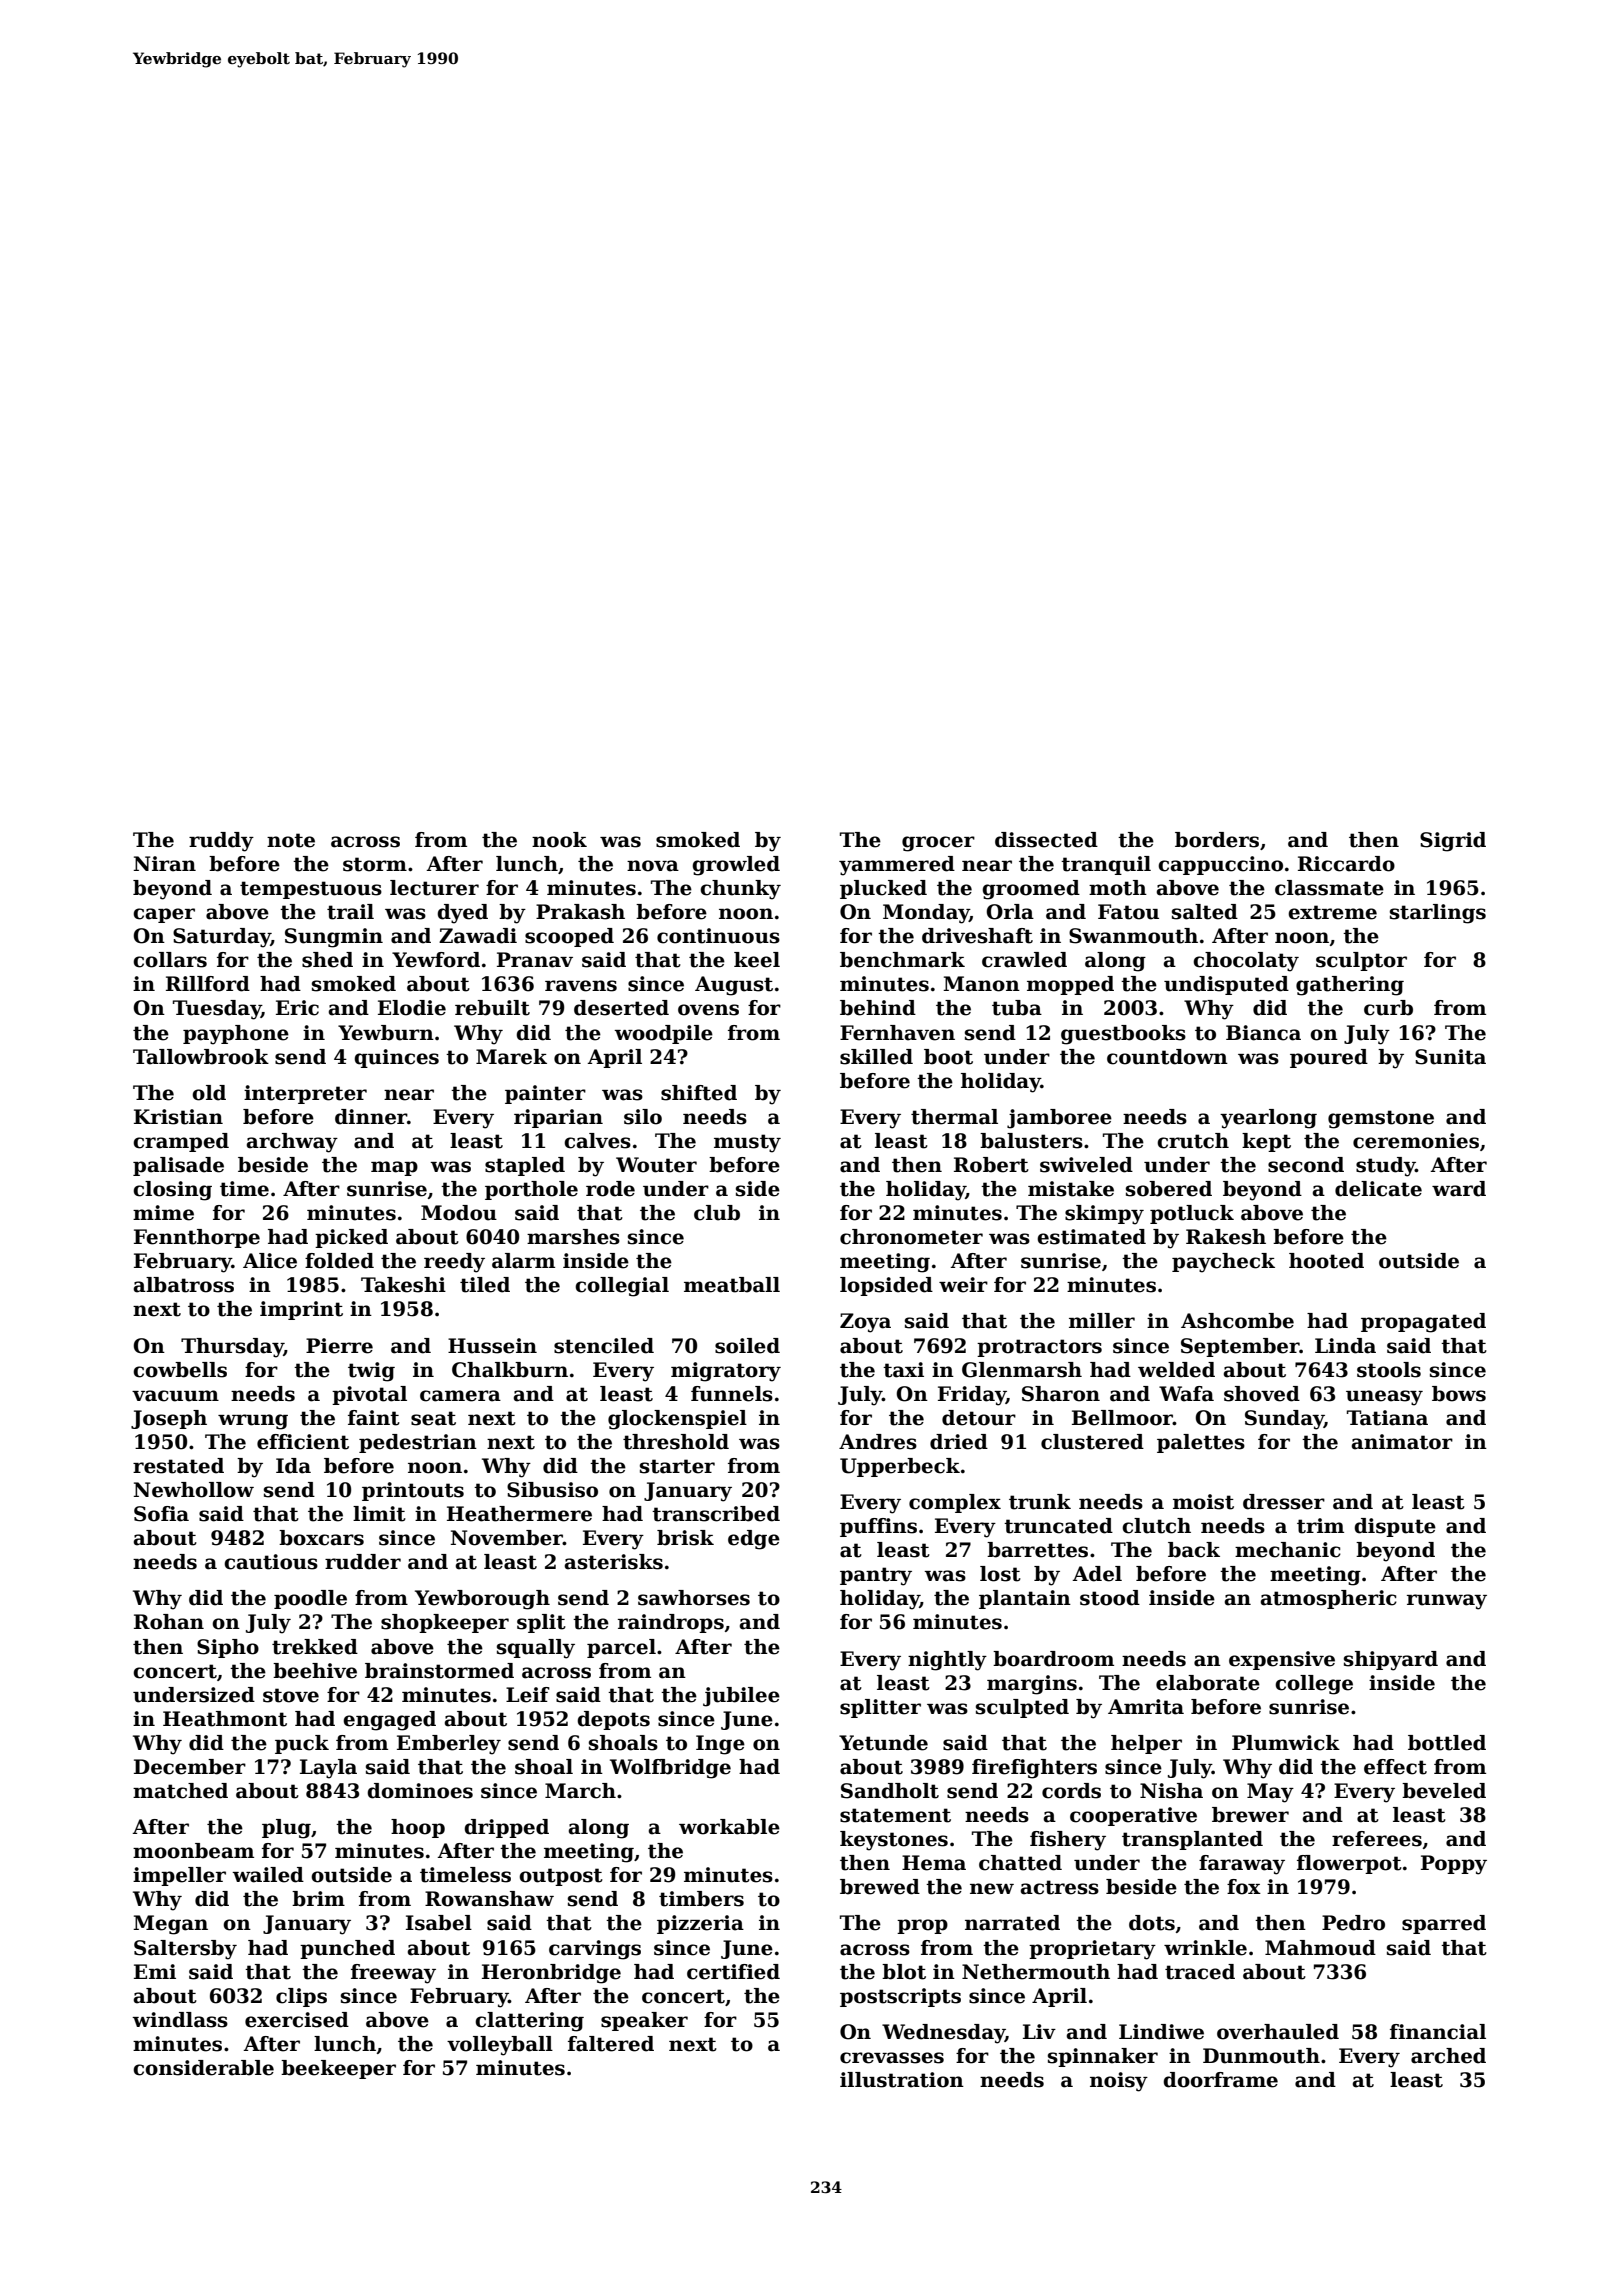 This screenshot has height=2292, width=1620. What do you see at coordinates (1326, 1261) in the screenshot?
I see `hooted` at bounding box center [1326, 1261].
